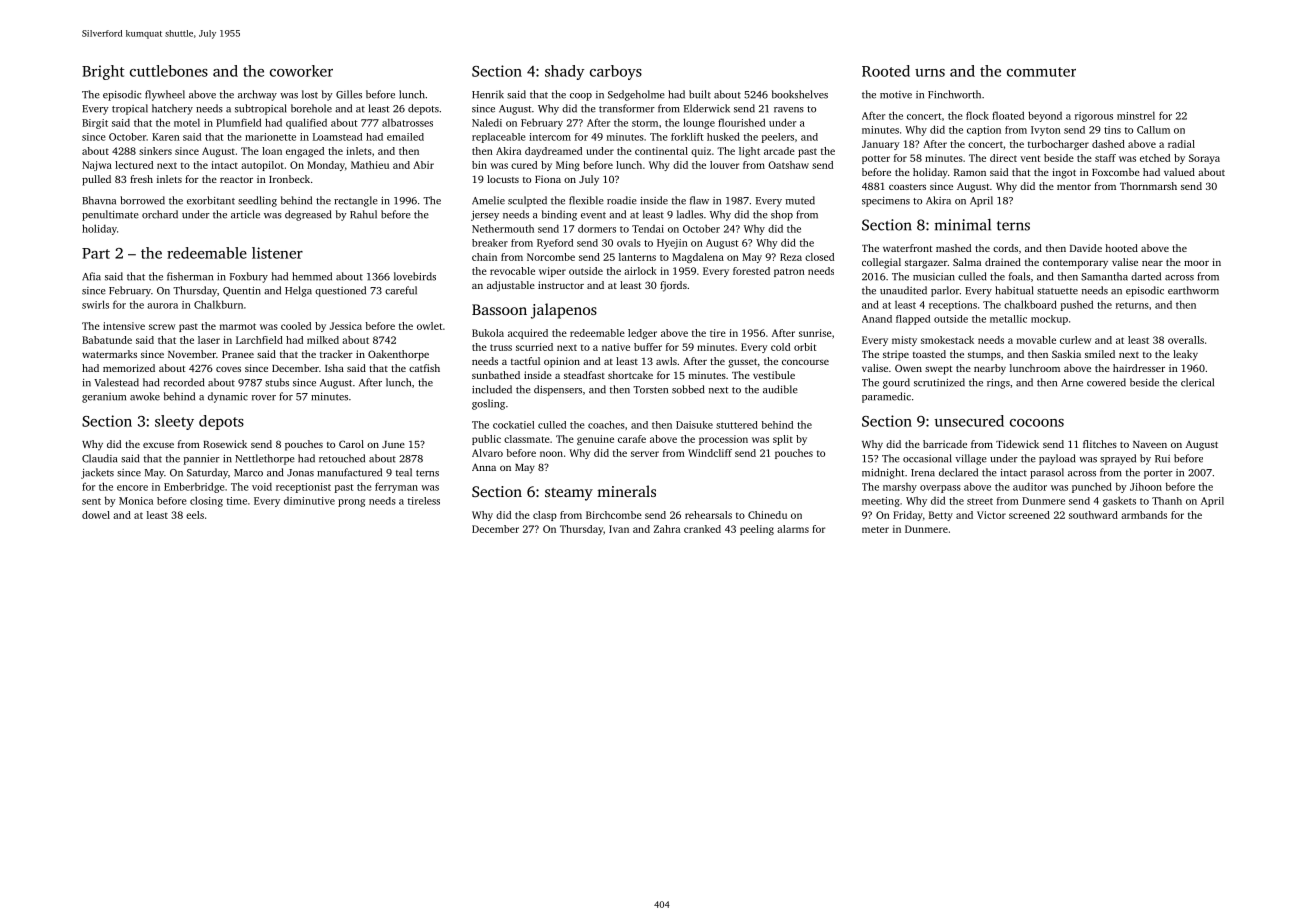  Describe the element at coordinates (555, 244) in the document. I see `Ryeford` at that location.
